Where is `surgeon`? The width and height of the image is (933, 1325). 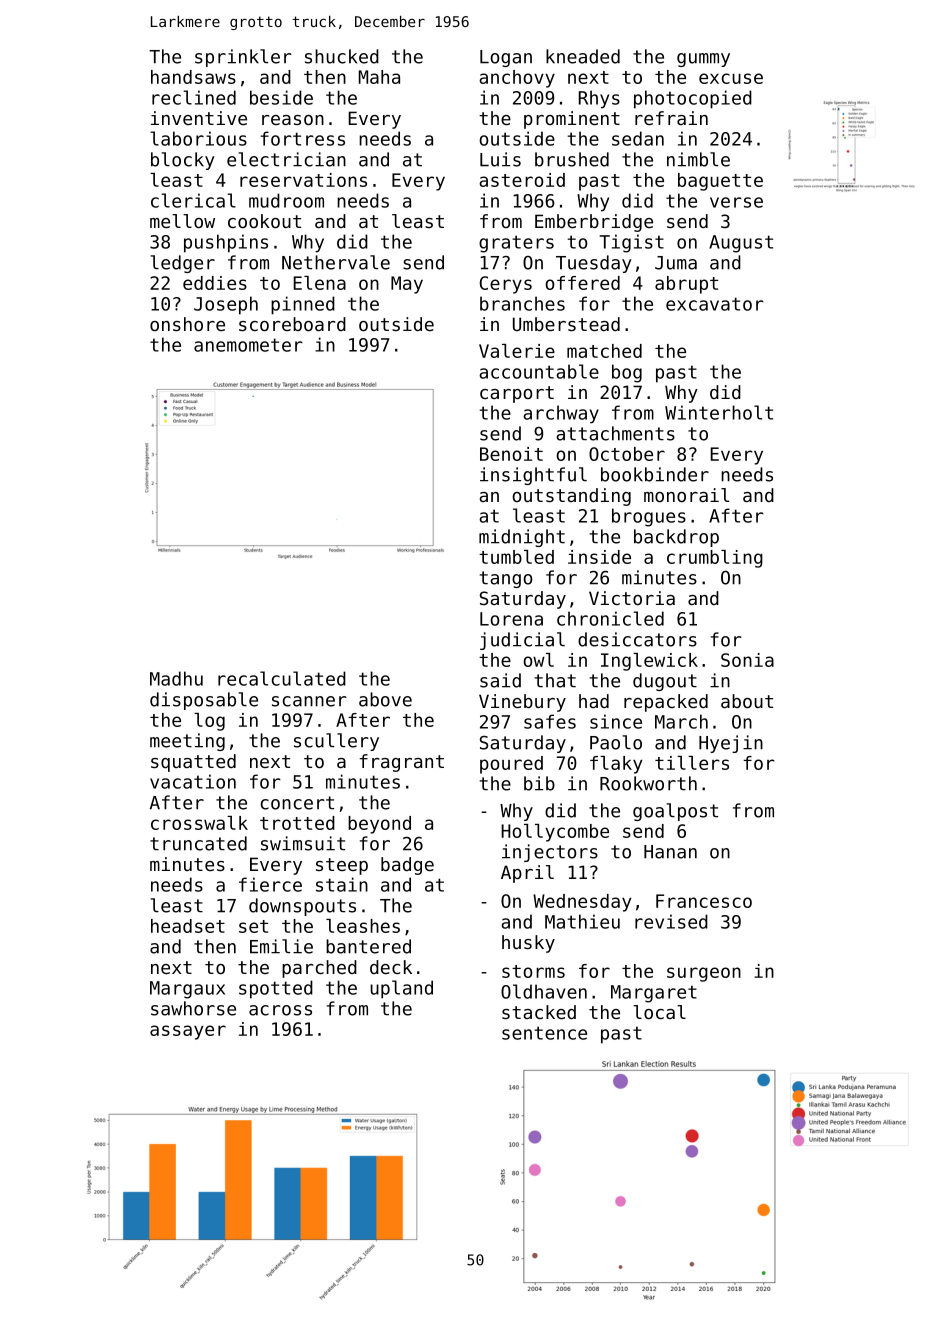
surgeon is located at coordinates (704, 974).
